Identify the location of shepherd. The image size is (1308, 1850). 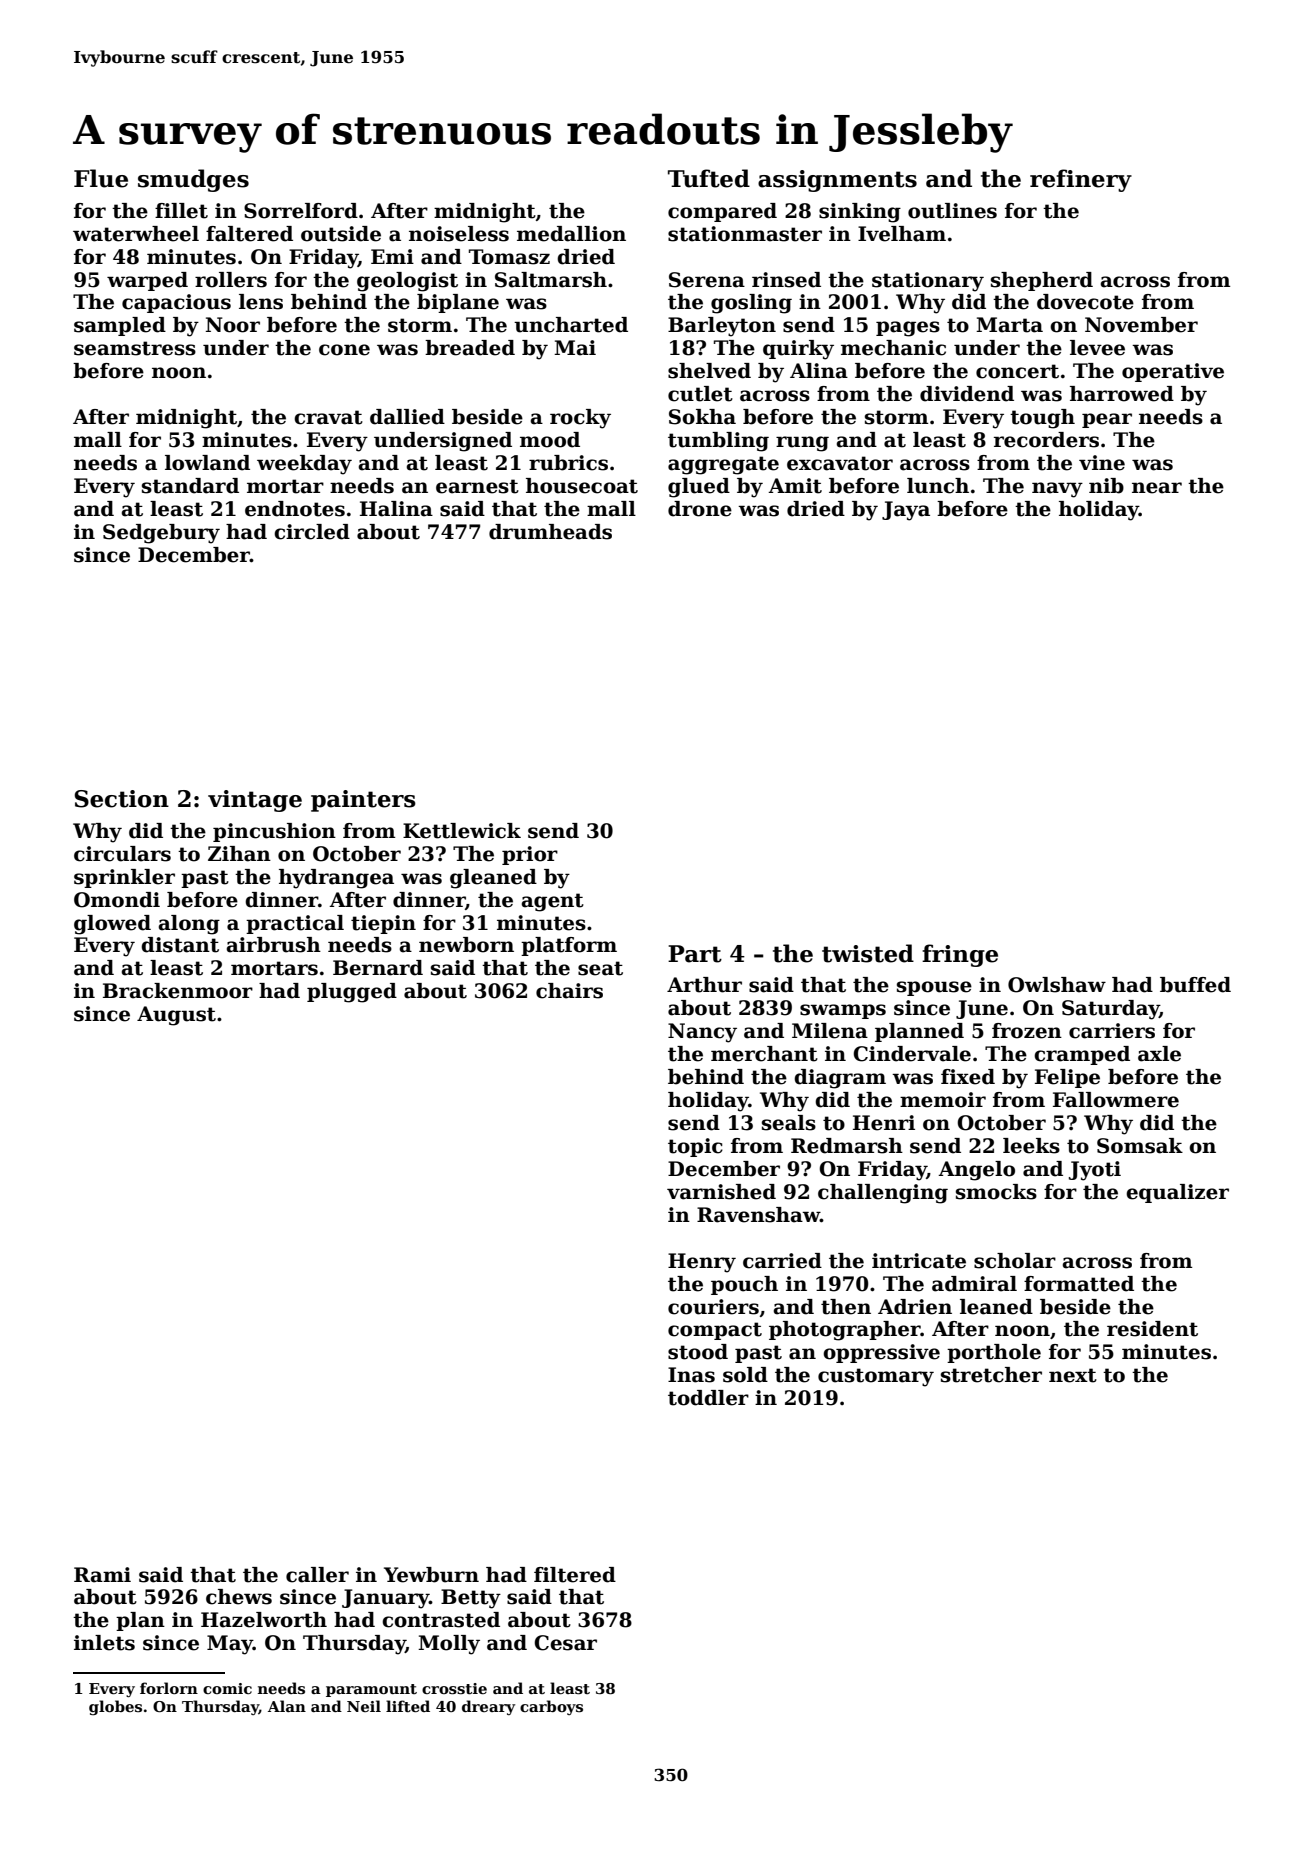
(1042, 281).
